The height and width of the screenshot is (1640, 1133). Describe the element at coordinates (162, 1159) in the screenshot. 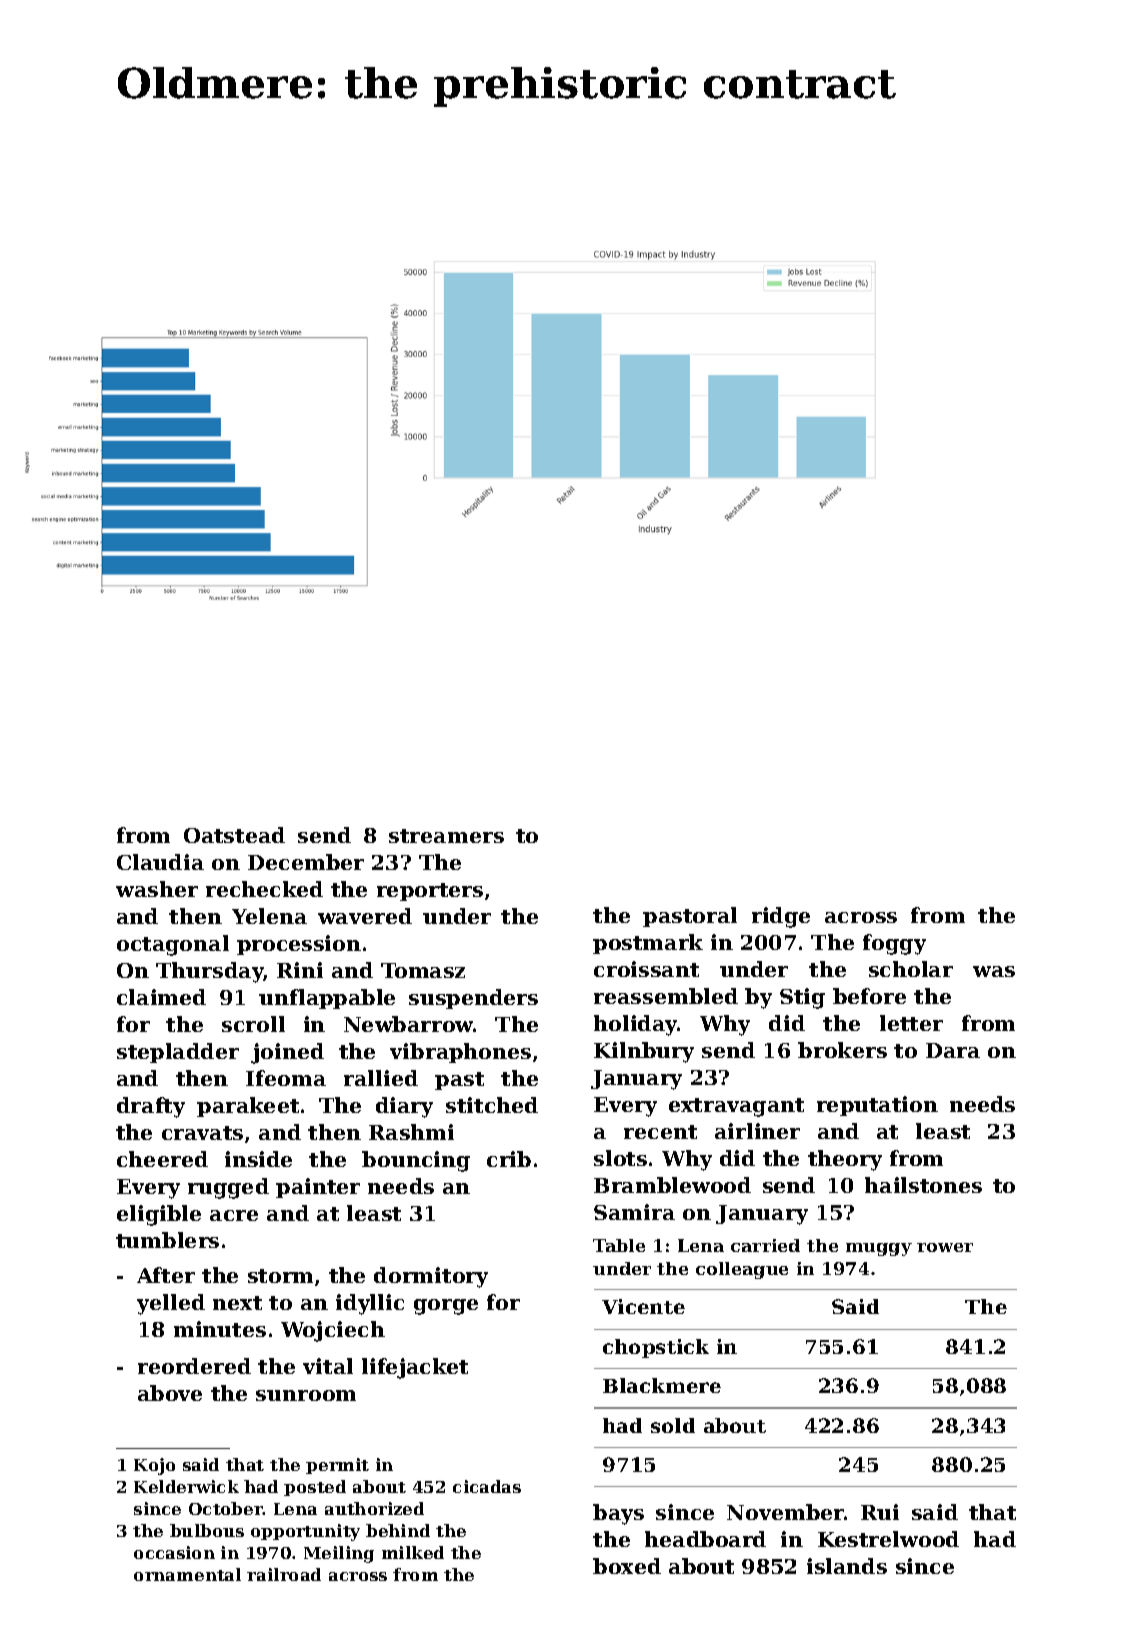

I see `cheered` at that location.
